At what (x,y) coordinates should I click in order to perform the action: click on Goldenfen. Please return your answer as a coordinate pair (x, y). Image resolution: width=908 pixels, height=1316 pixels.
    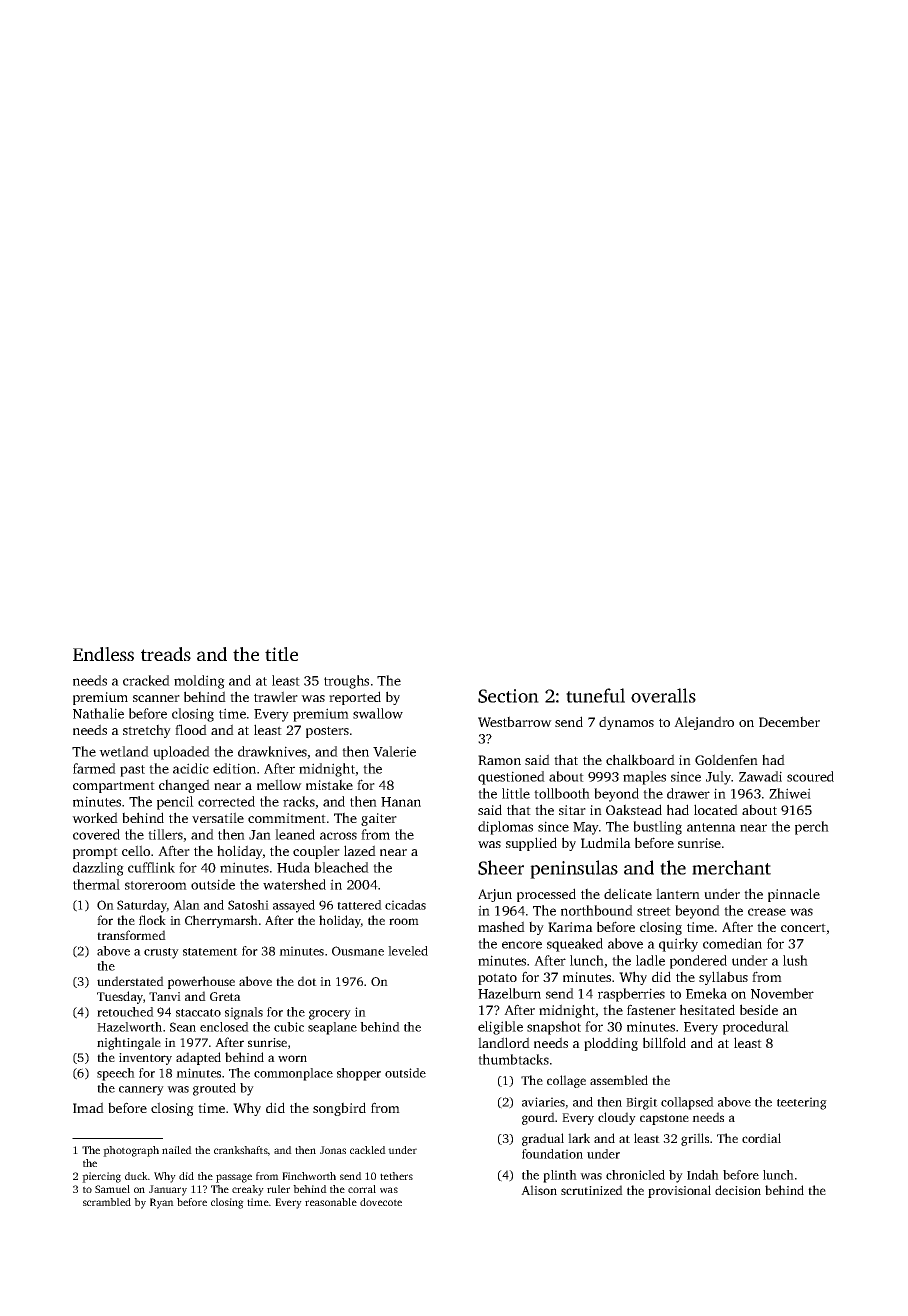
    Looking at the image, I should click on (726, 759).
